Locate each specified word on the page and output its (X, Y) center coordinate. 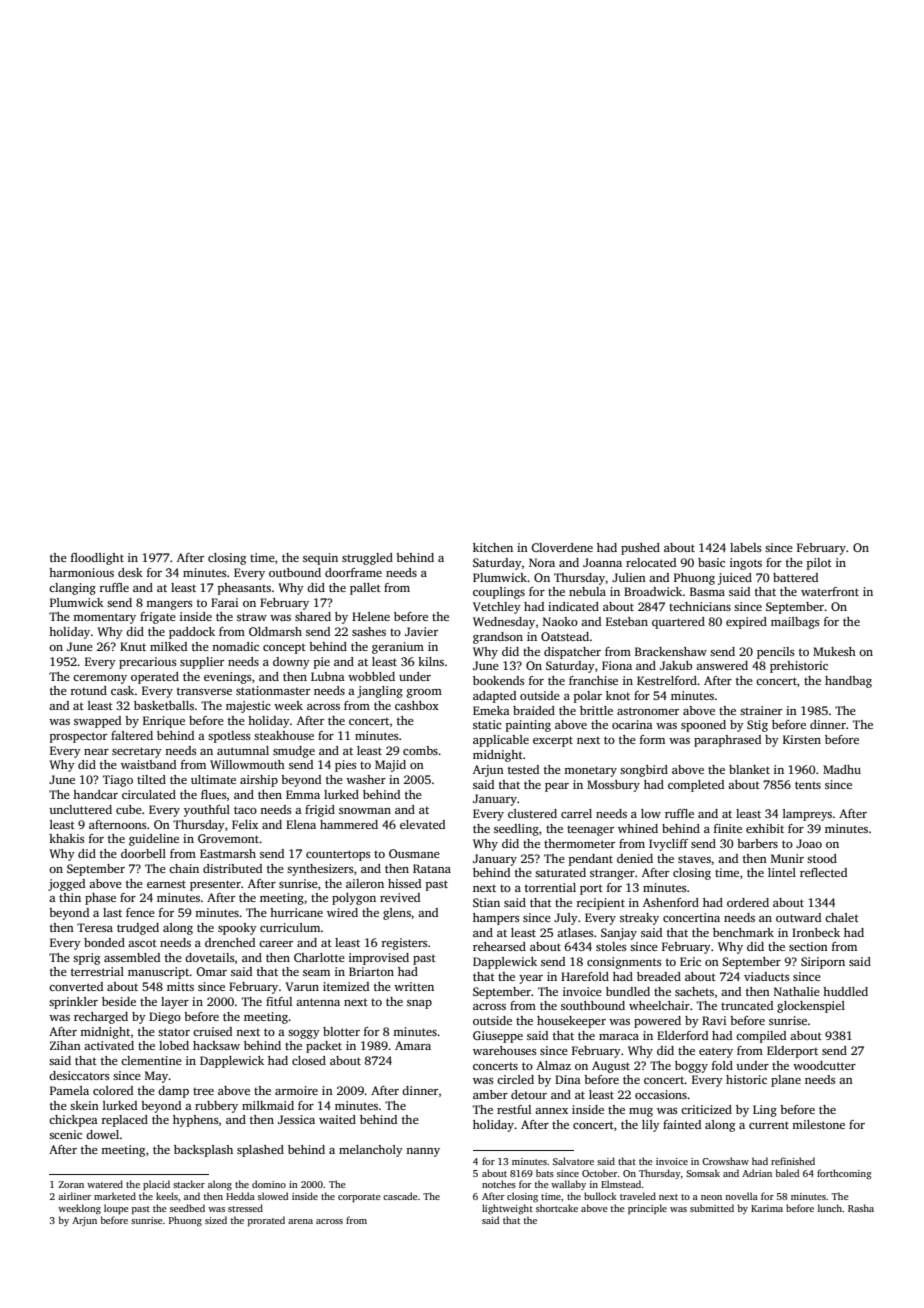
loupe (116, 1209)
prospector (78, 737)
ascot (142, 943)
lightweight (507, 1209)
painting (528, 726)
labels (745, 547)
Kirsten (802, 739)
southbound (593, 1005)
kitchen (493, 547)
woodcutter (824, 1065)
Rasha (861, 1208)
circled (515, 1079)
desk (130, 572)
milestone (818, 1124)
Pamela (69, 1090)
